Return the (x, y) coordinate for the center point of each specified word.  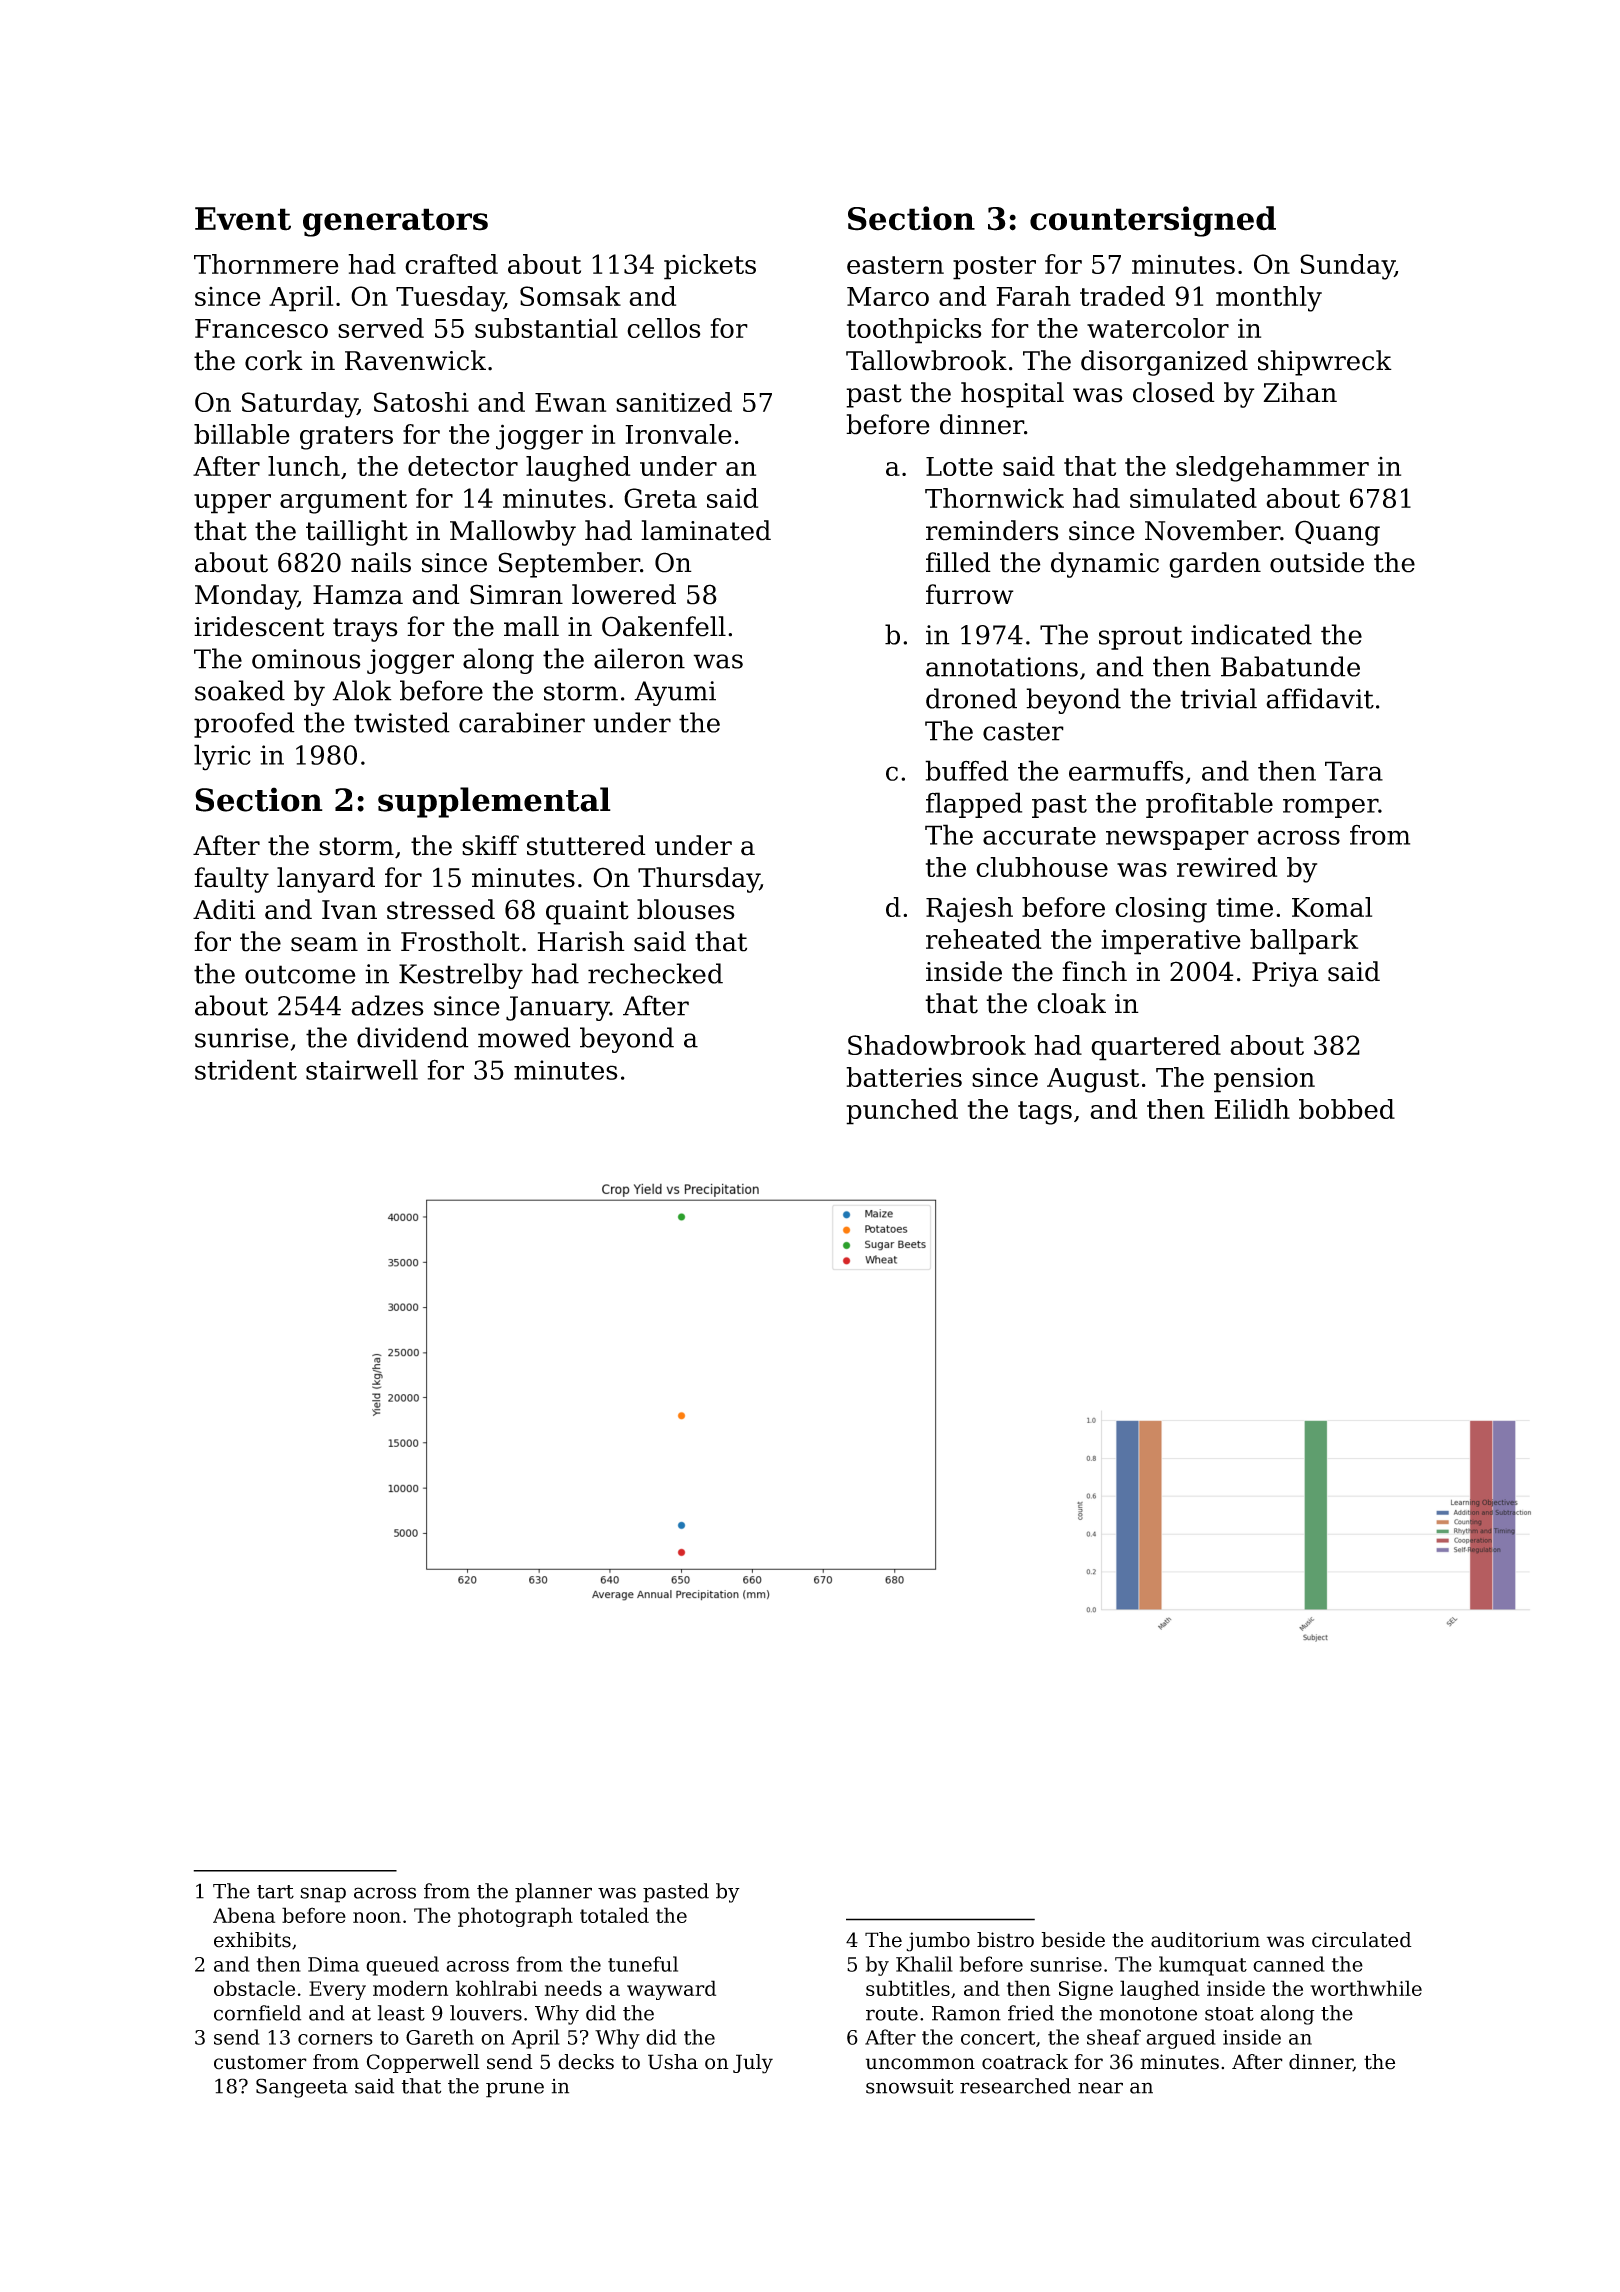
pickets (710, 267)
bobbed (1347, 1109)
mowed (524, 1037)
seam (324, 944)
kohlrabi (496, 1988)
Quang (1337, 533)
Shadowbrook (937, 1045)
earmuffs (1126, 770)
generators (395, 222)
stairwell (362, 1069)
